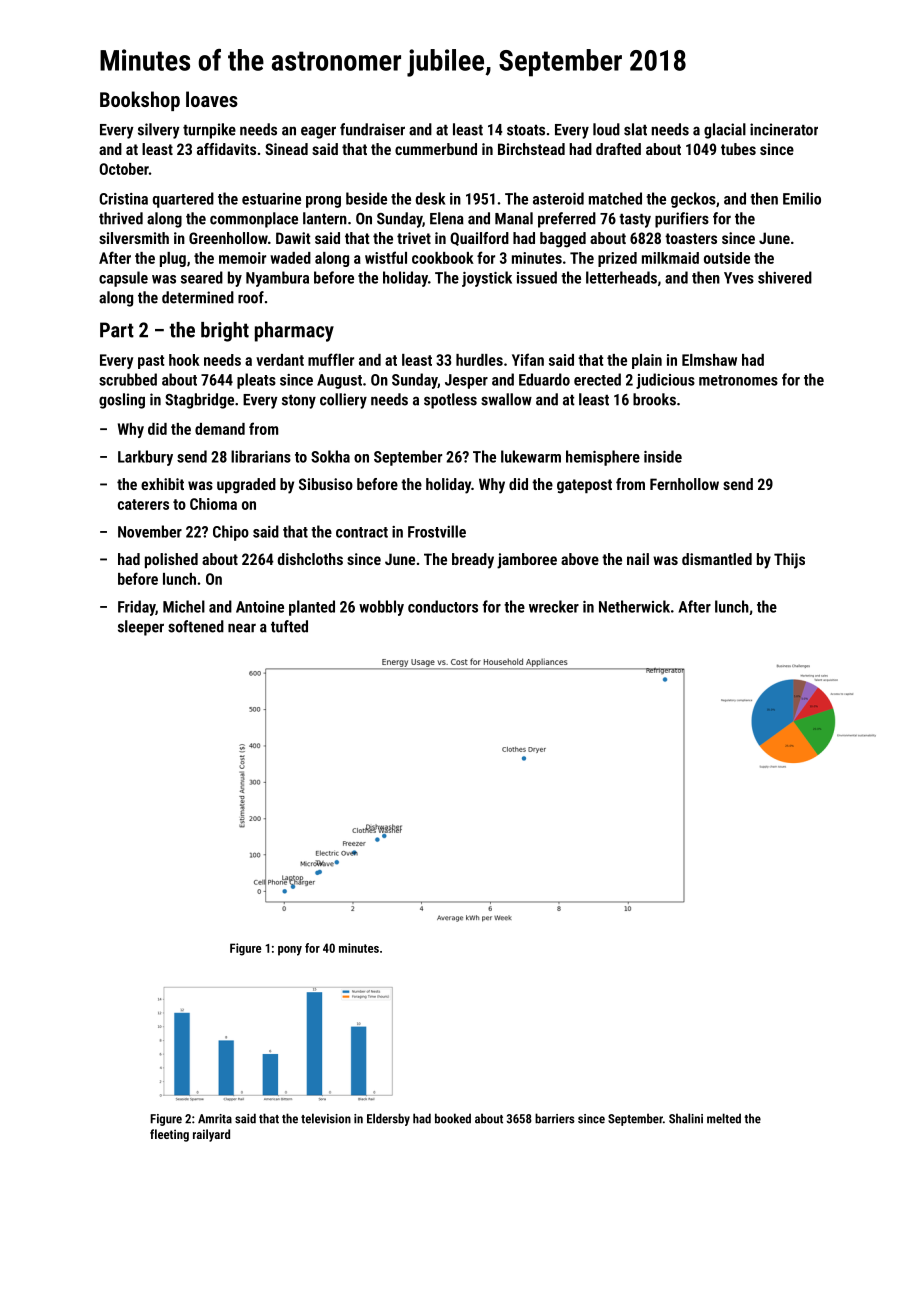 The width and height of the screenshot is (924, 1308). What do you see at coordinates (686, 1118) in the screenshot?
I see `Shalini` at bounding box center [686, 1118].
